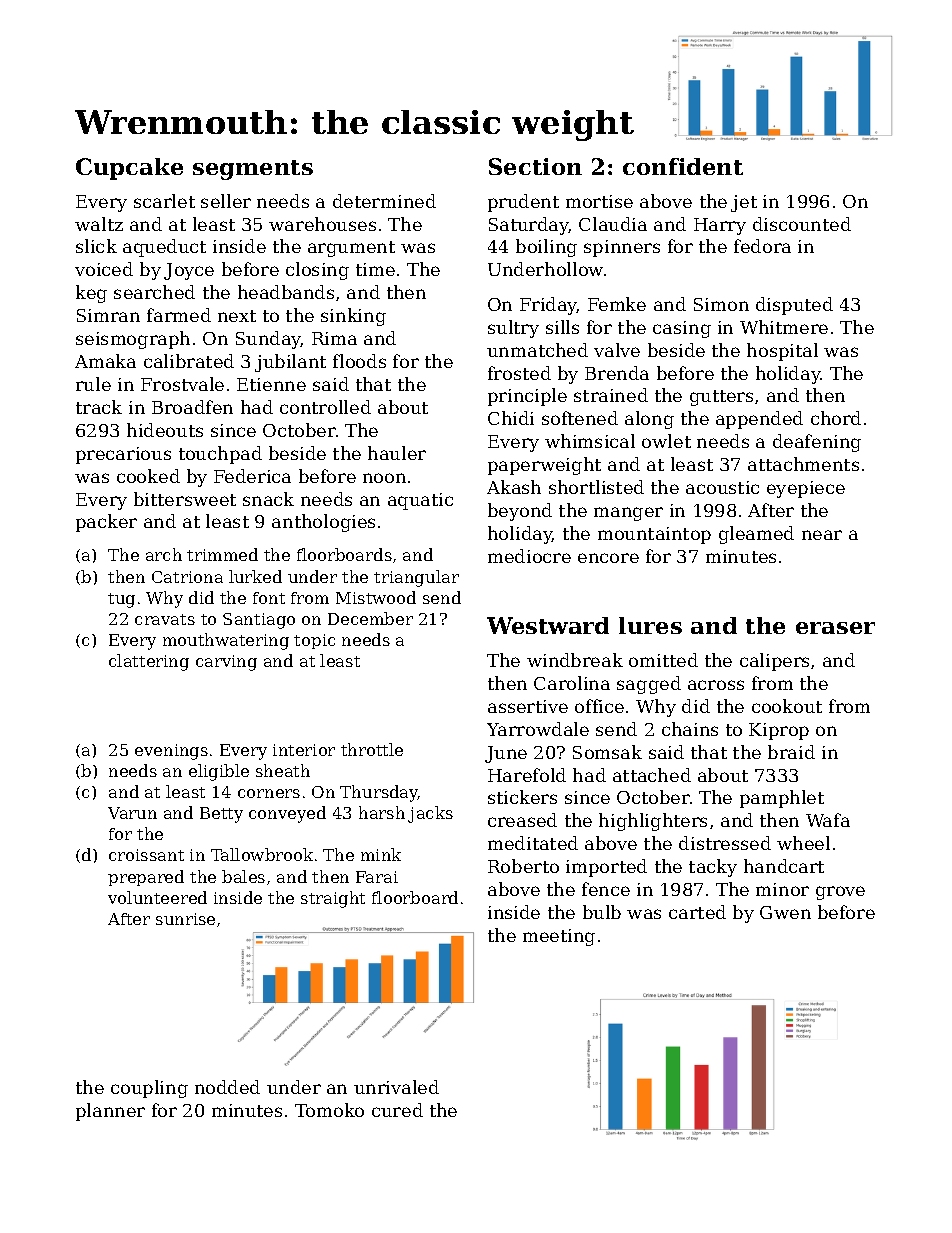  Describe the element at coordinates (129, 169) in the screenshot. I see `Cupcake` at that location.
